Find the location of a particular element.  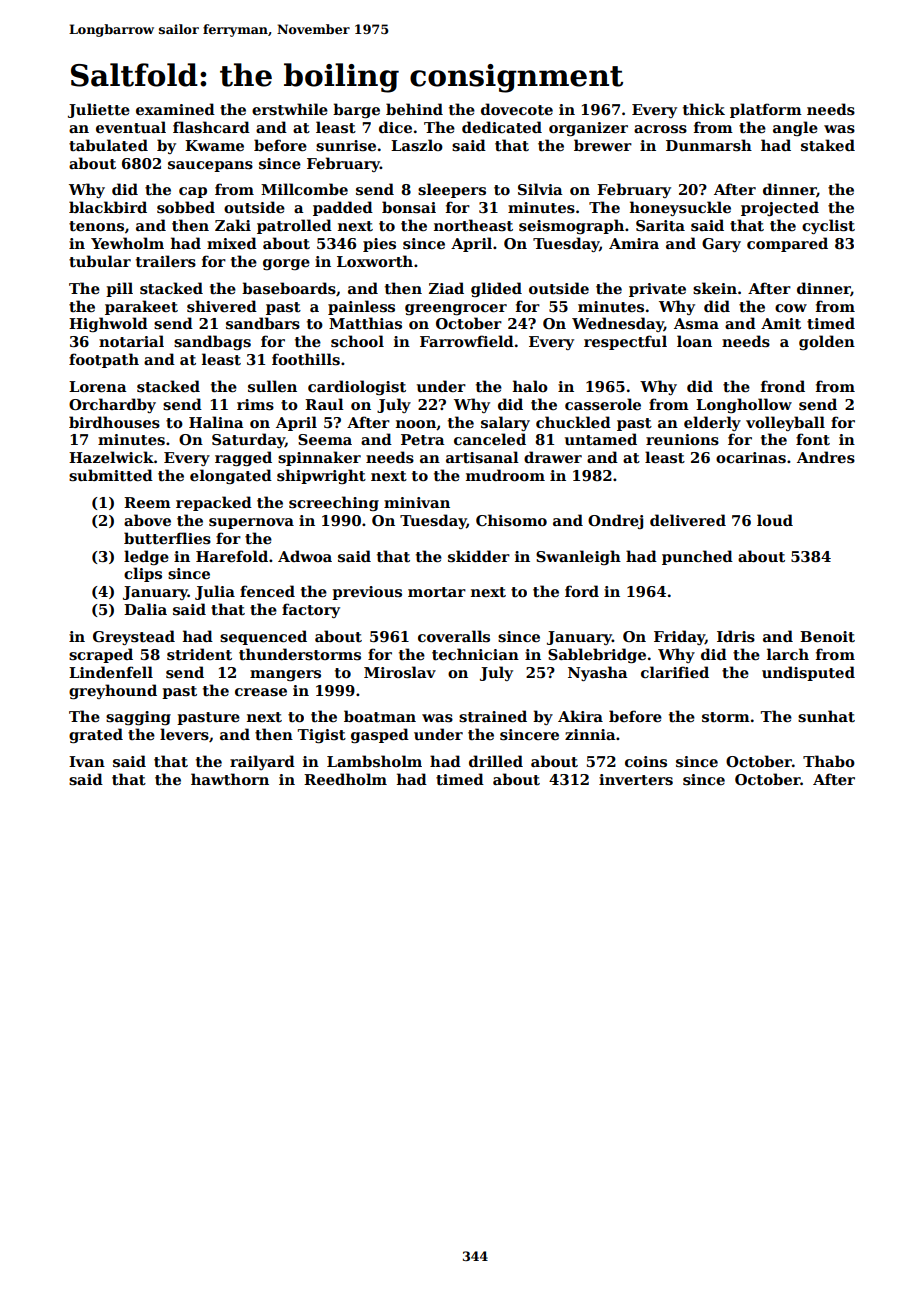

hawthorn is located at coordinates (230, 779).
